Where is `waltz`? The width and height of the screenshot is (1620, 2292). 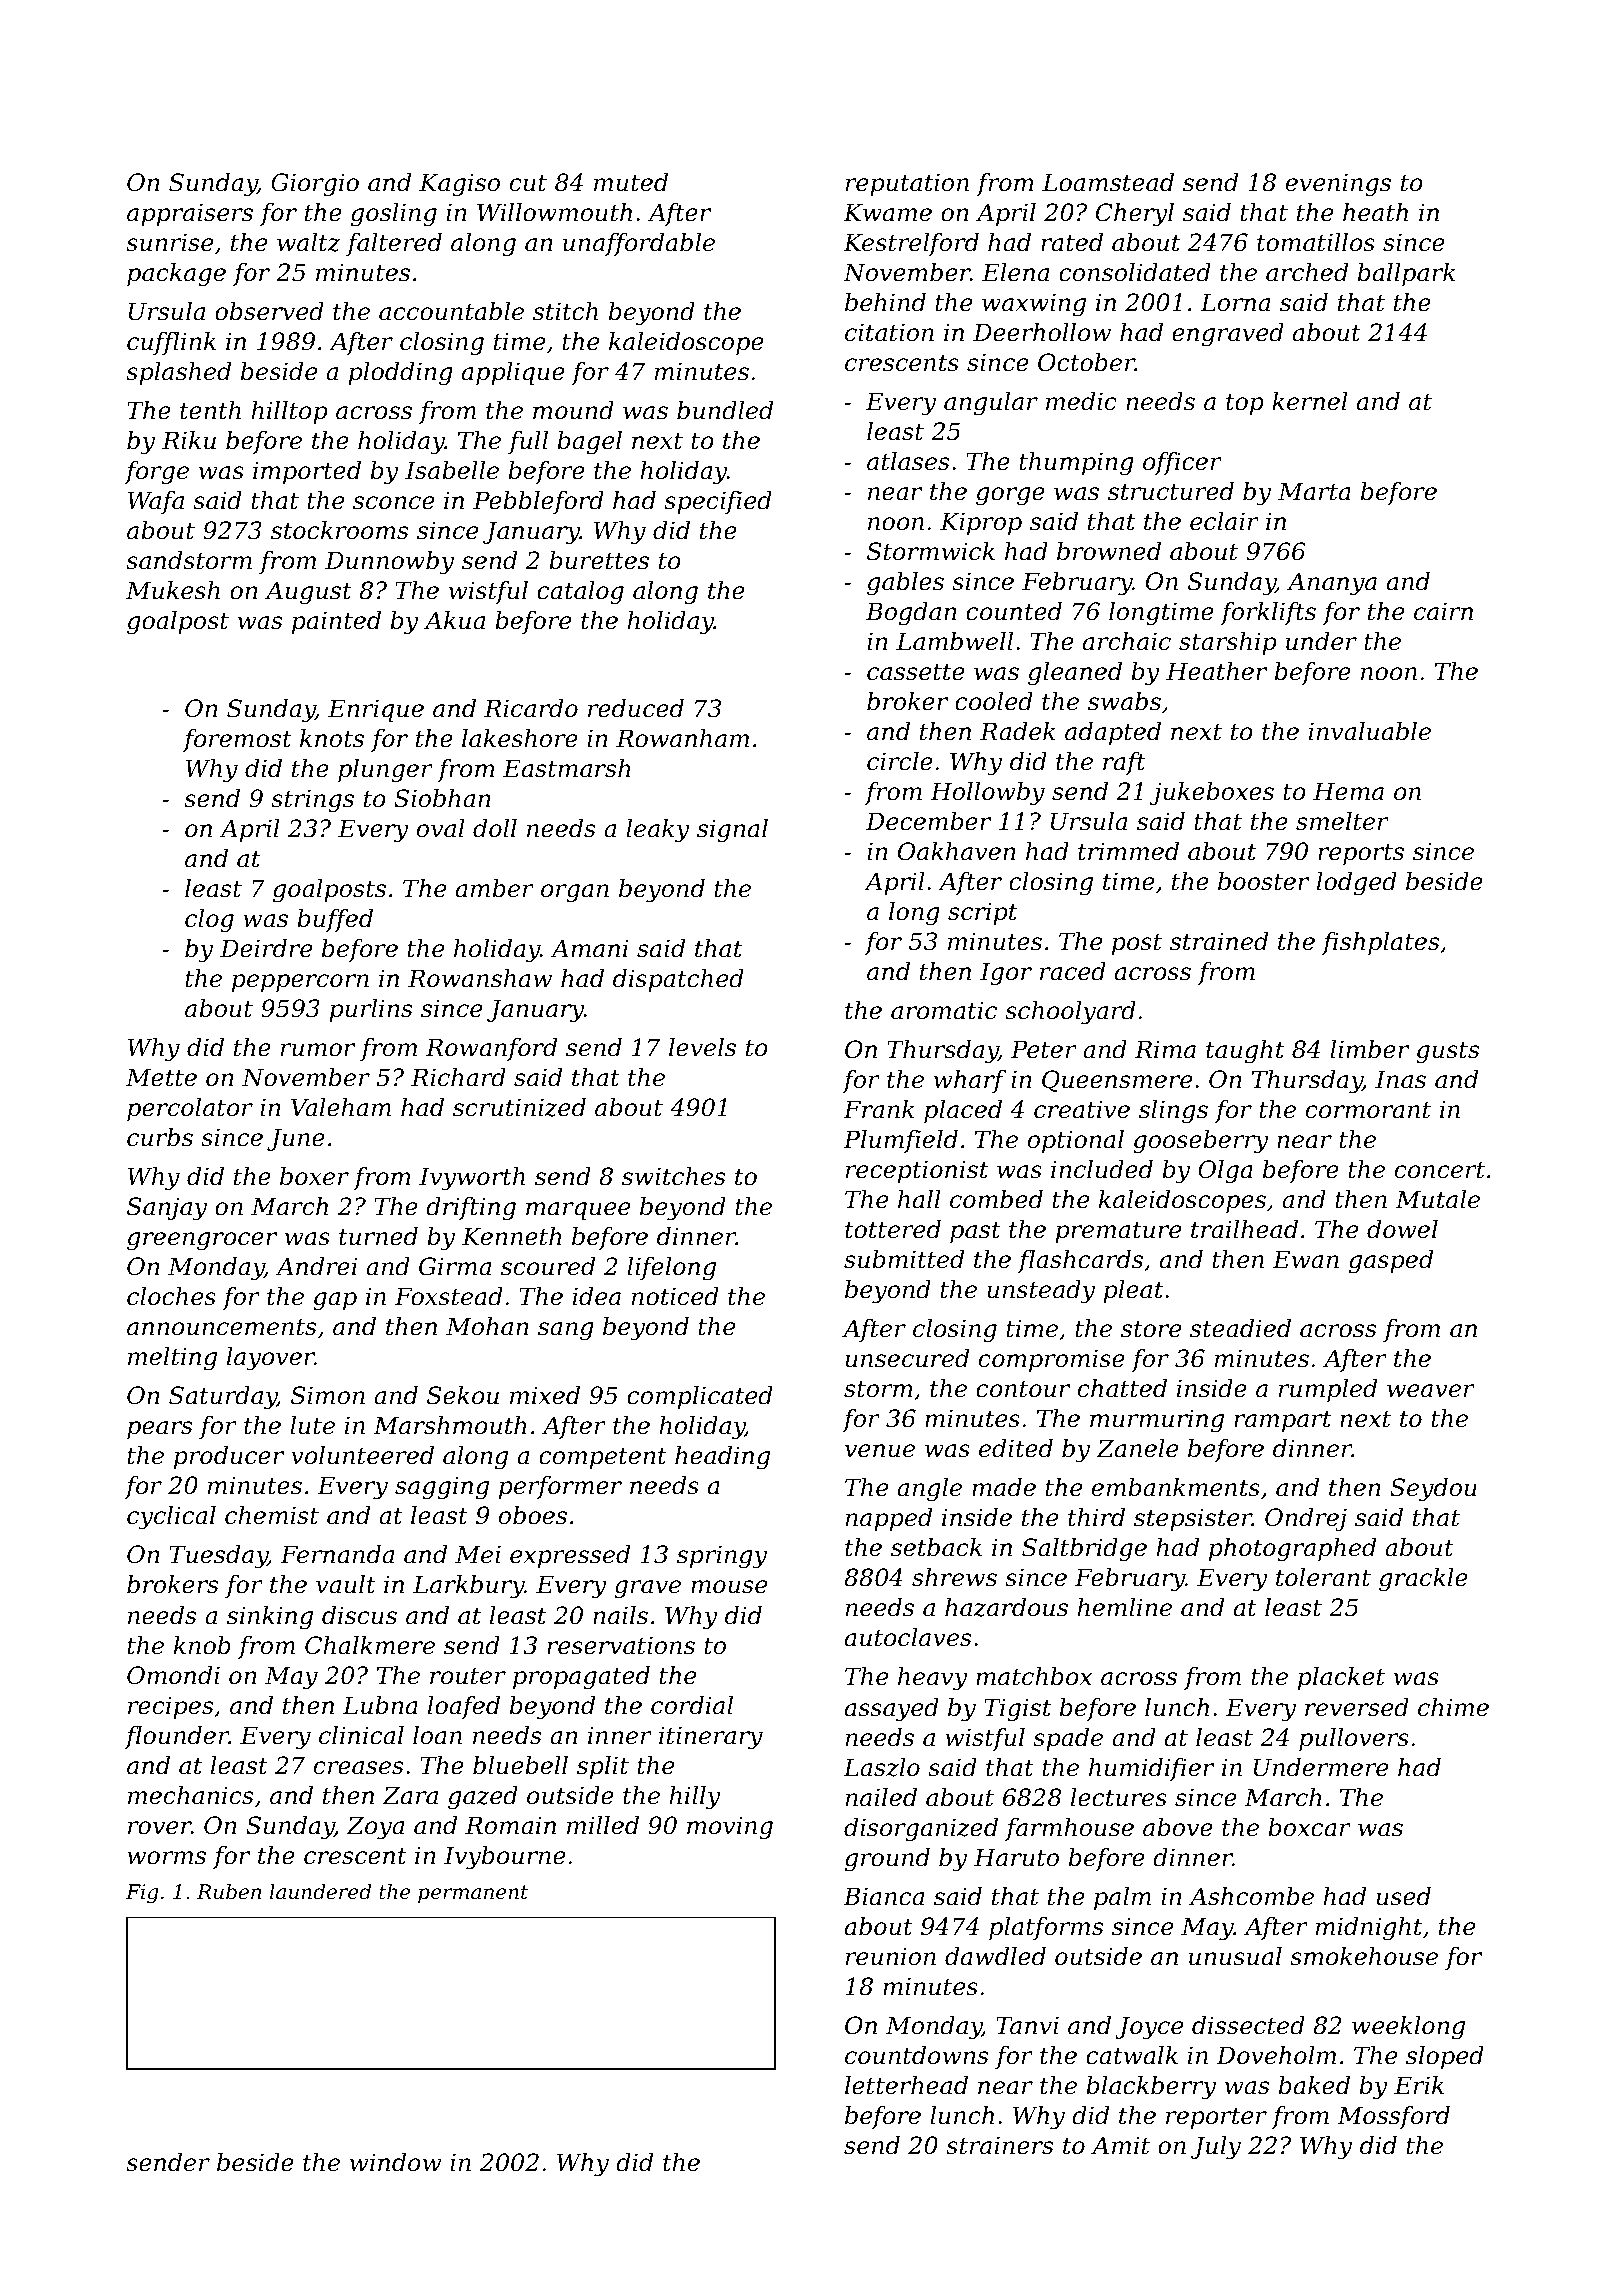
waltz is located at coordinates (308, 242).
